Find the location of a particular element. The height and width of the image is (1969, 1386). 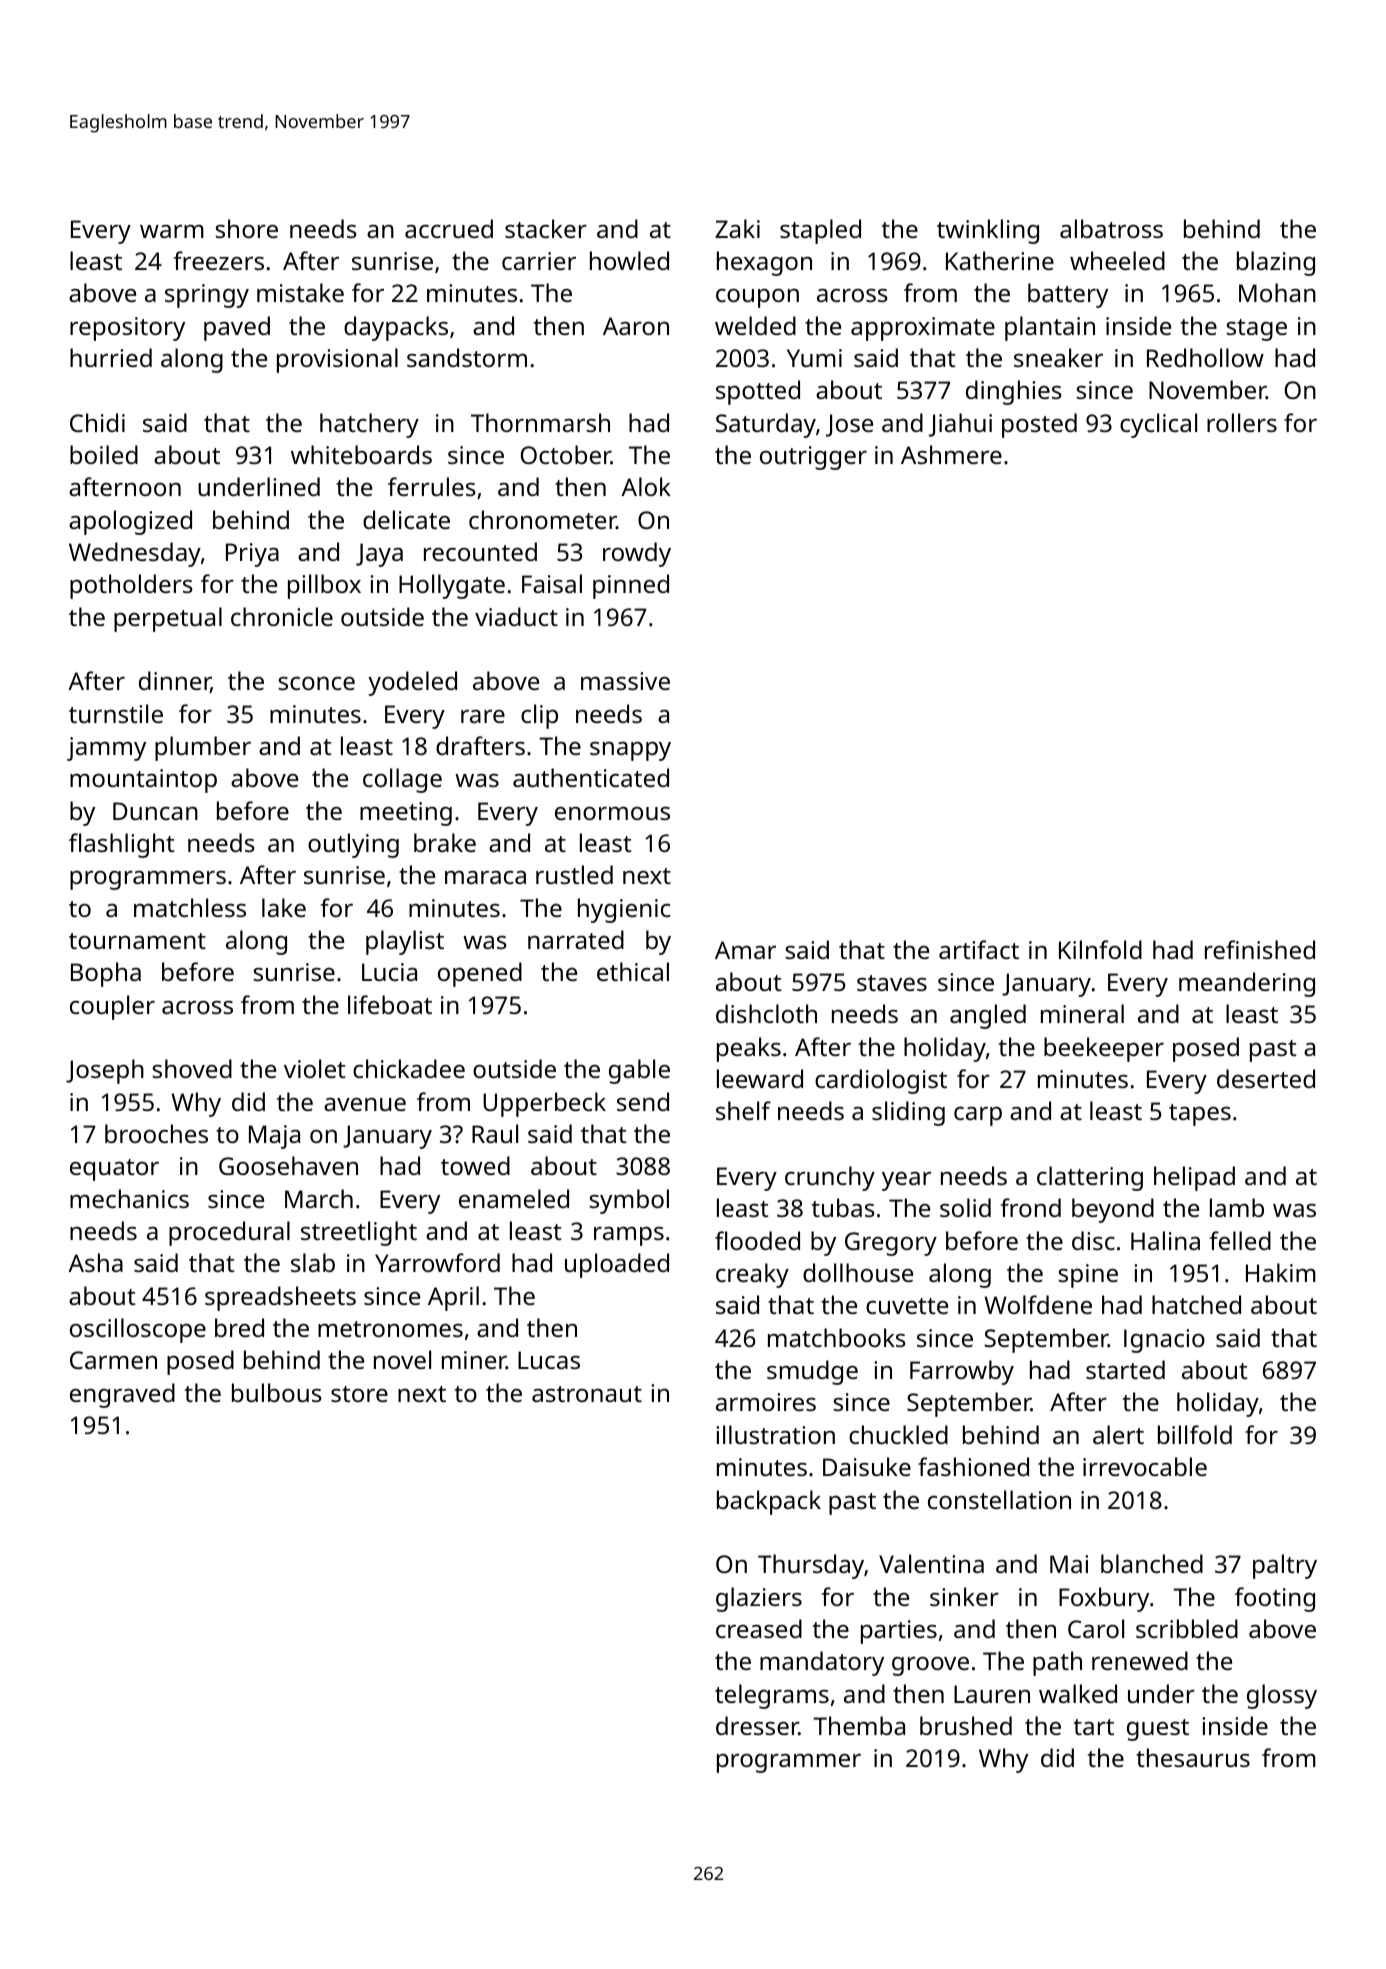

stapled is located at coordinates (820, 231).
